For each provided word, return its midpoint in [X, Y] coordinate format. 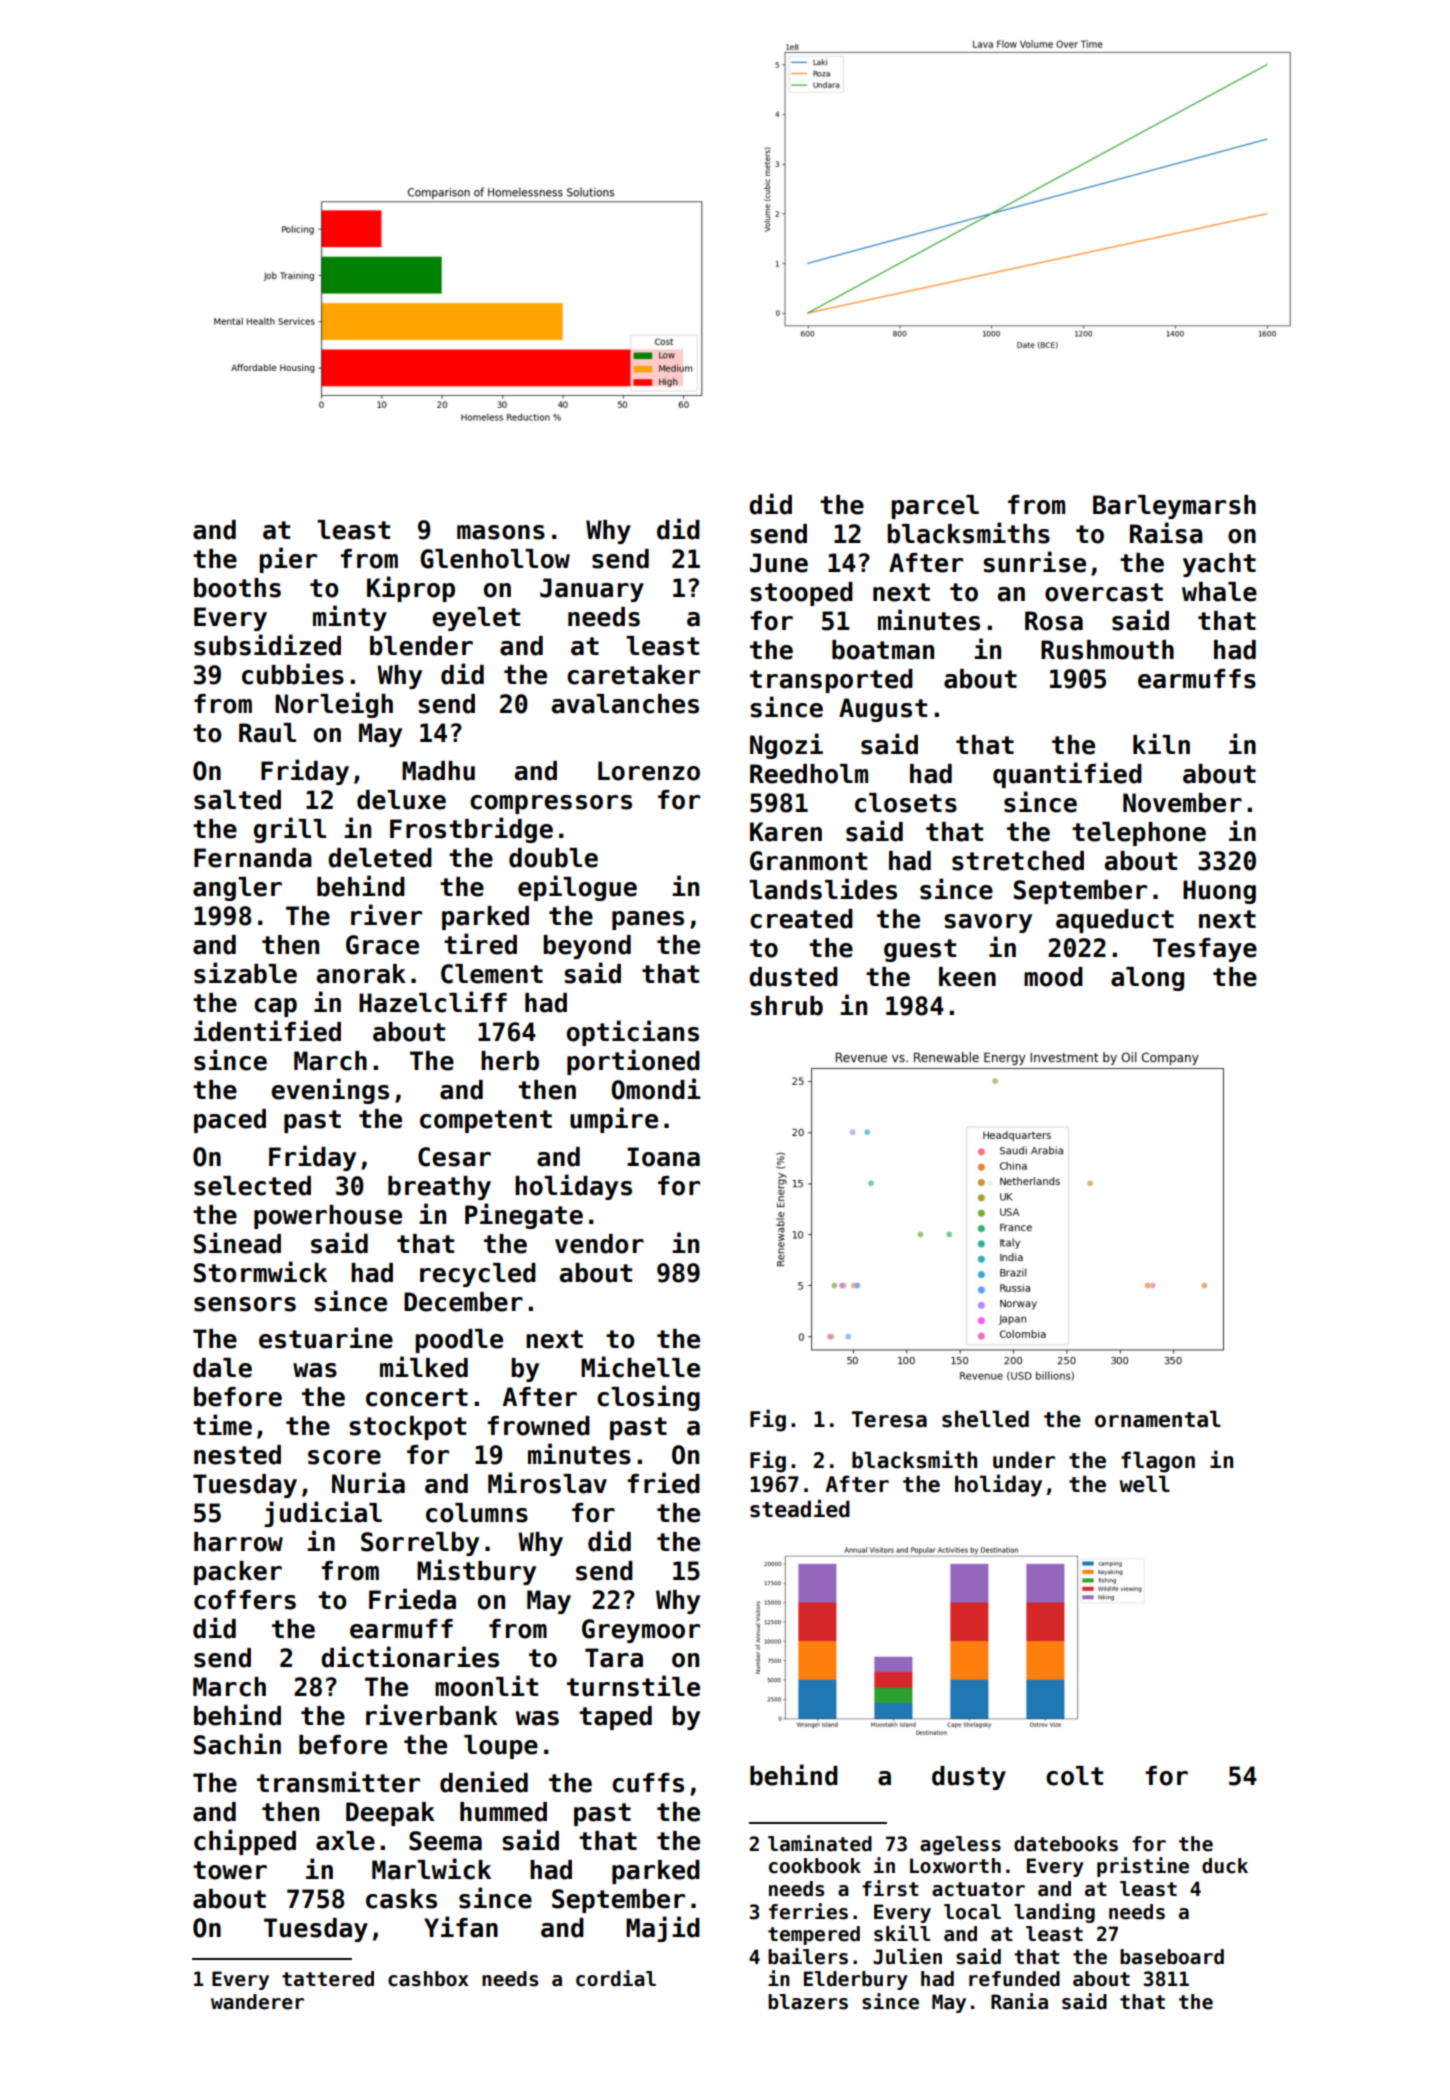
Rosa [1054, 621]
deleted [380, 858]
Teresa [889, 1419]
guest [920, 950]
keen [967, 977]
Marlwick [431, 1869]
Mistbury [476, 1572]
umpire [614, 1120]
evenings [330, 1091]
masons [501, 532]
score [344, 1457]
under [1024, 1460]
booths [237, 588]
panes [648, 920]
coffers [245, 1600]
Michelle [640, 1367]
